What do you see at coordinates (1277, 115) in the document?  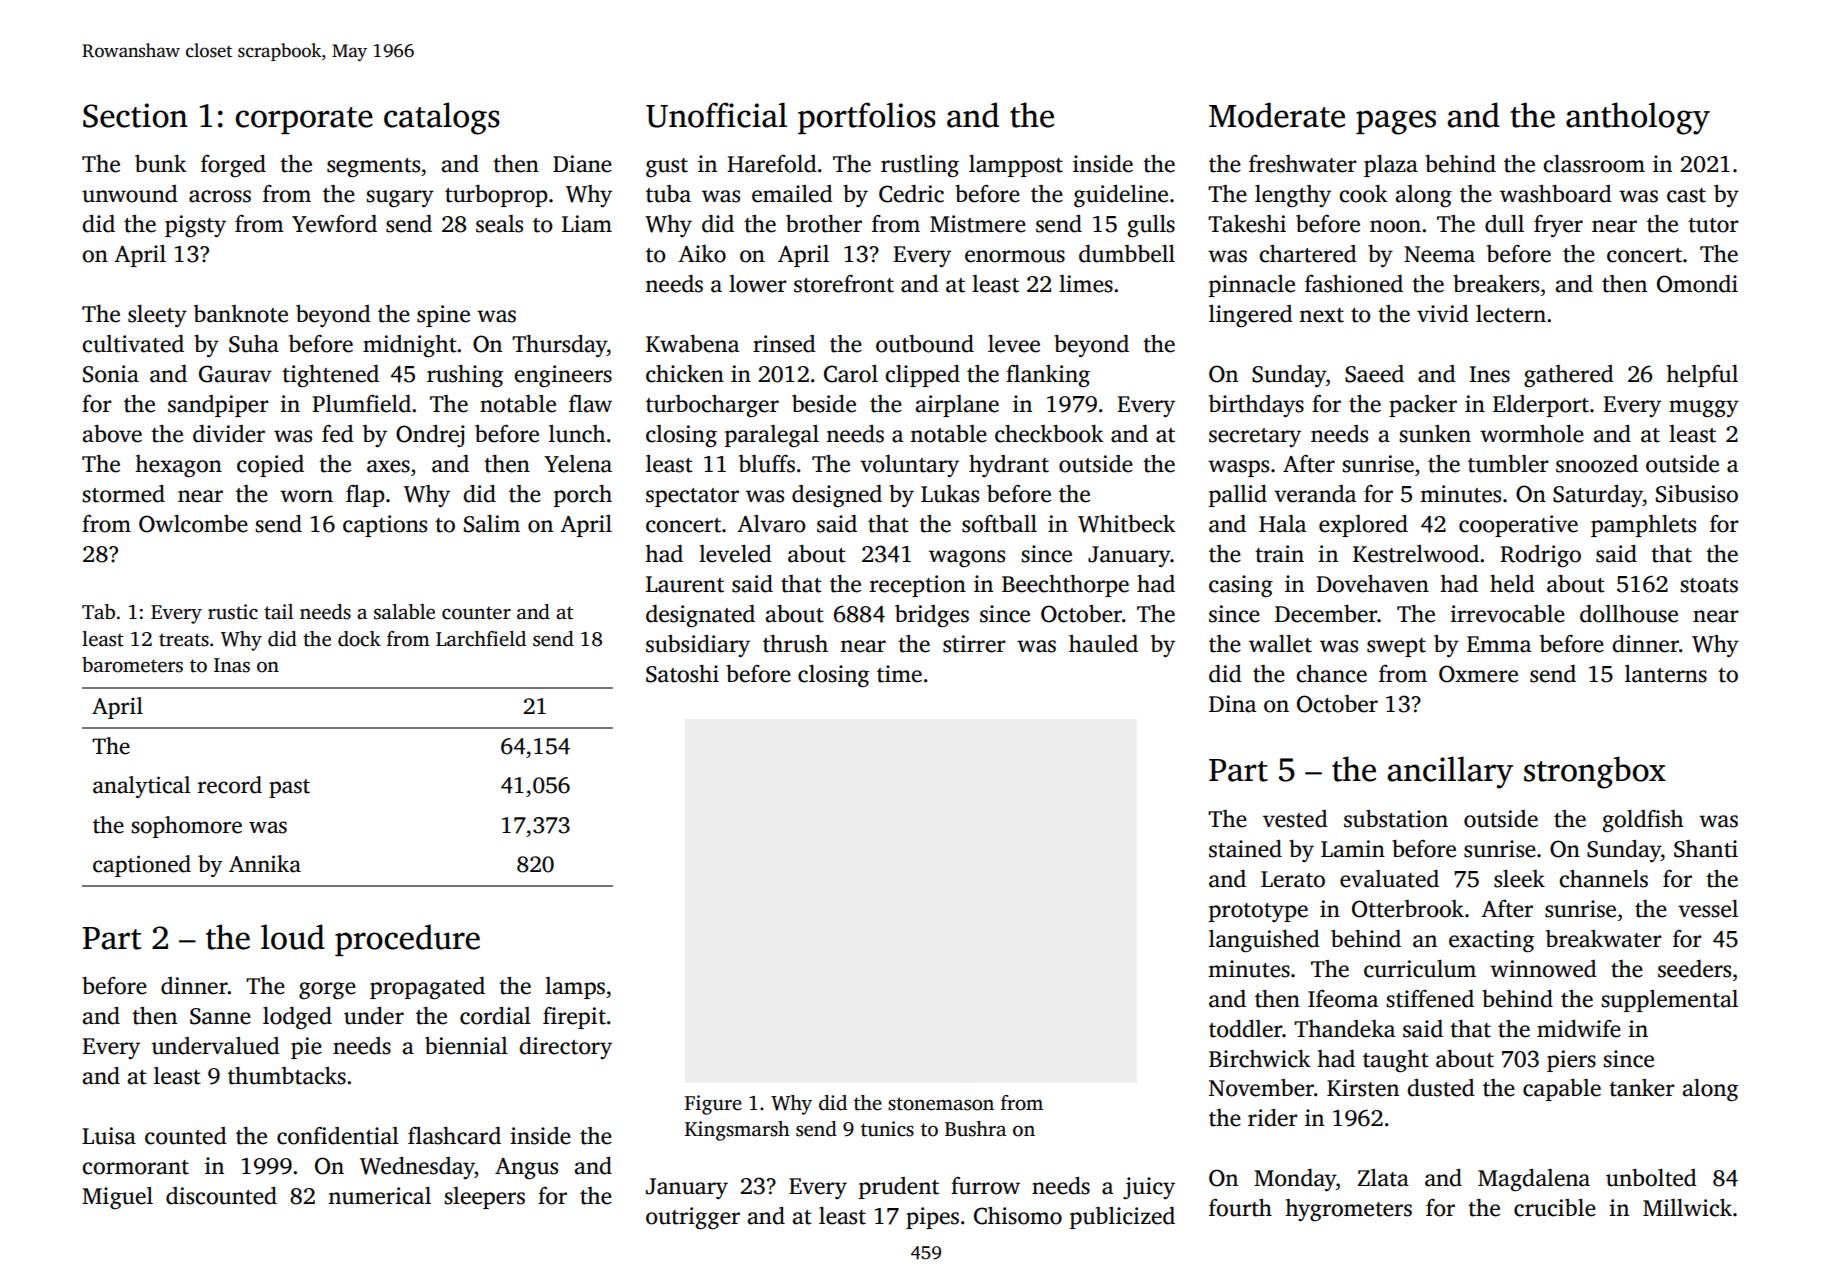 I see `Moderate` at bounding box center [1277, 115].
